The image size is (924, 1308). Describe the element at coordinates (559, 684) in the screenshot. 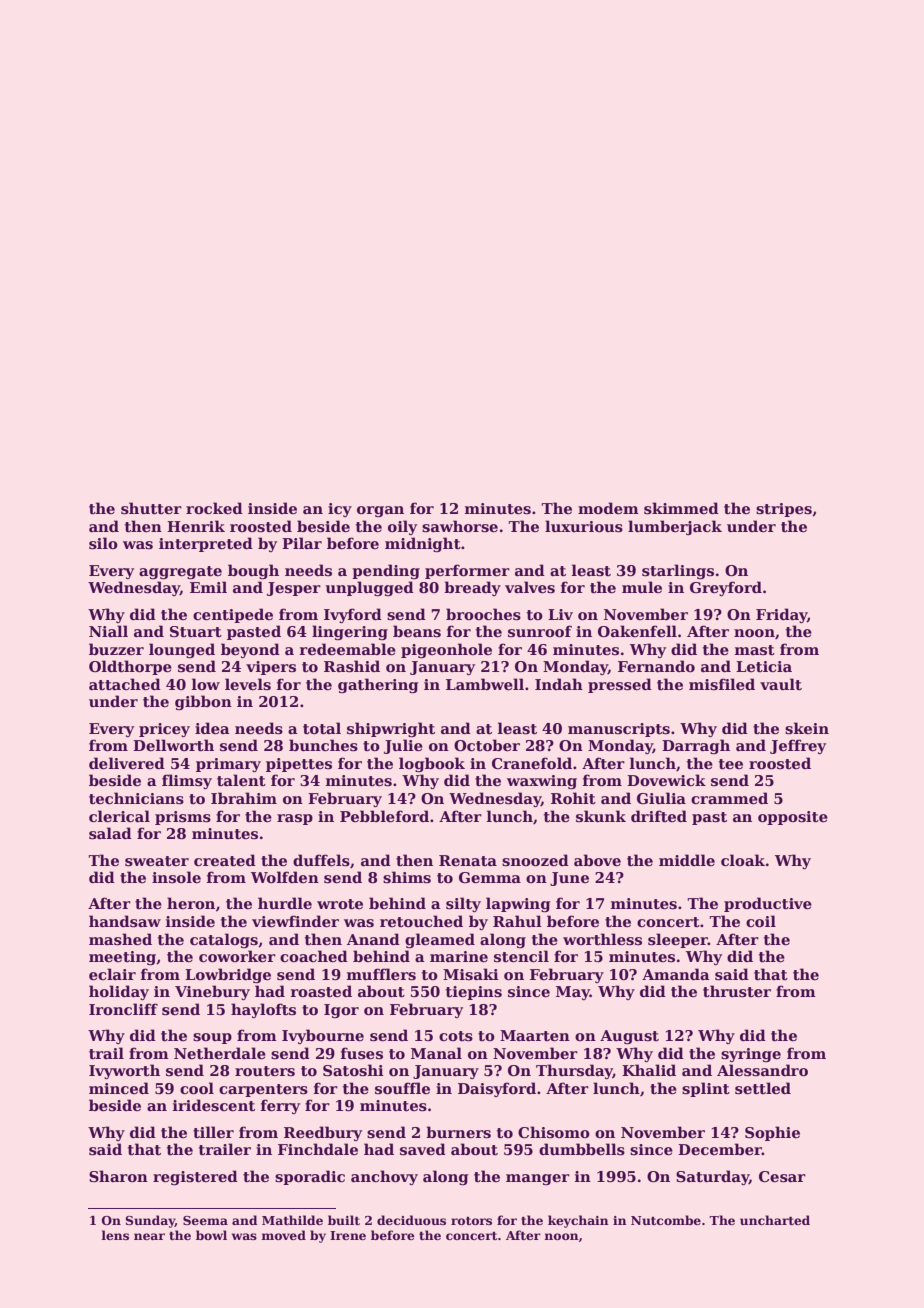

I see `Indah` at that location.
